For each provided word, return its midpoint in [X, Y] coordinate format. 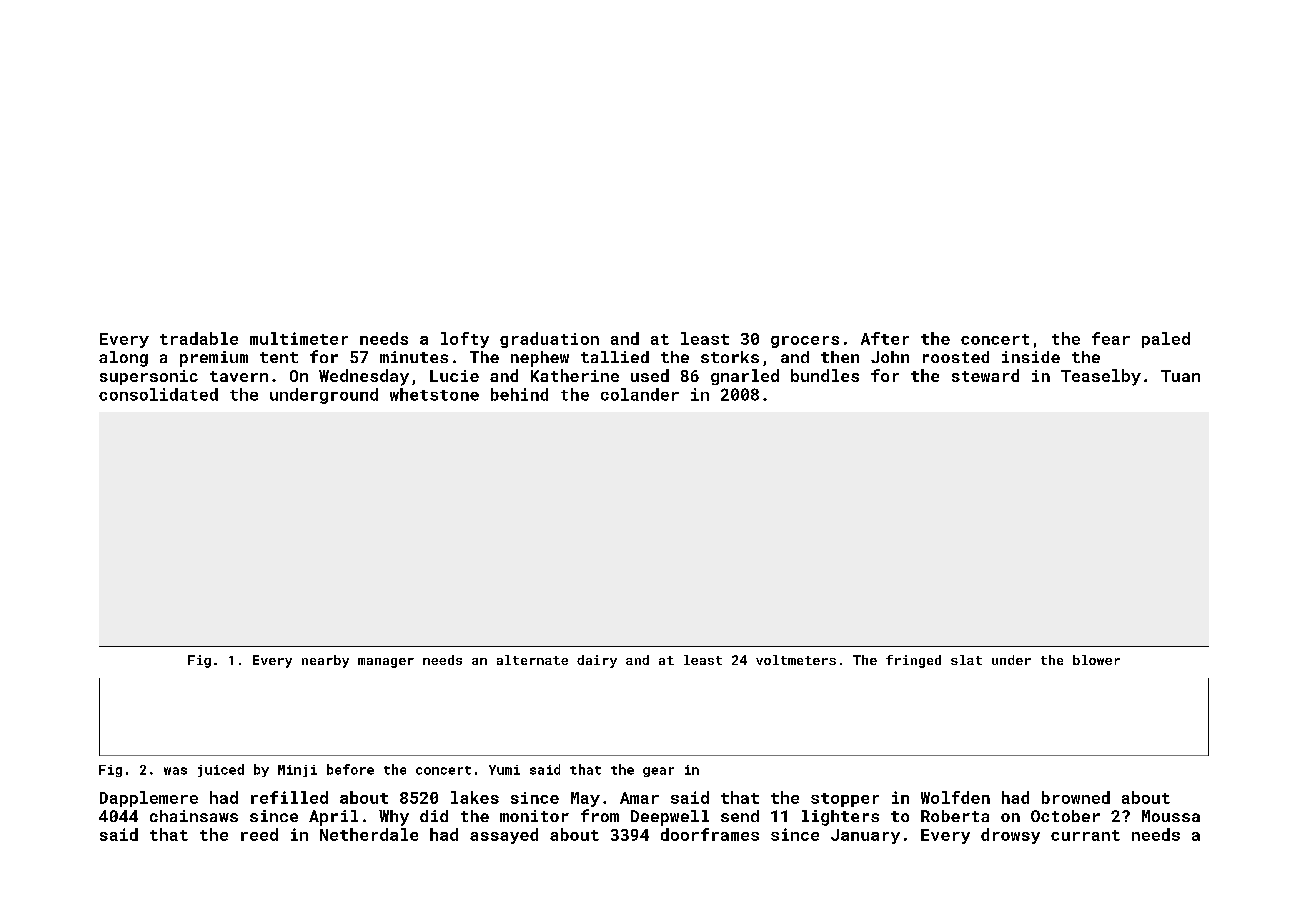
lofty [465, 340]
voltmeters [796, 660]
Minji [297, 771]
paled [1166, 340]
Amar [639, 798]
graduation [549, 340]
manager [386, 663]
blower [1096, 660]
